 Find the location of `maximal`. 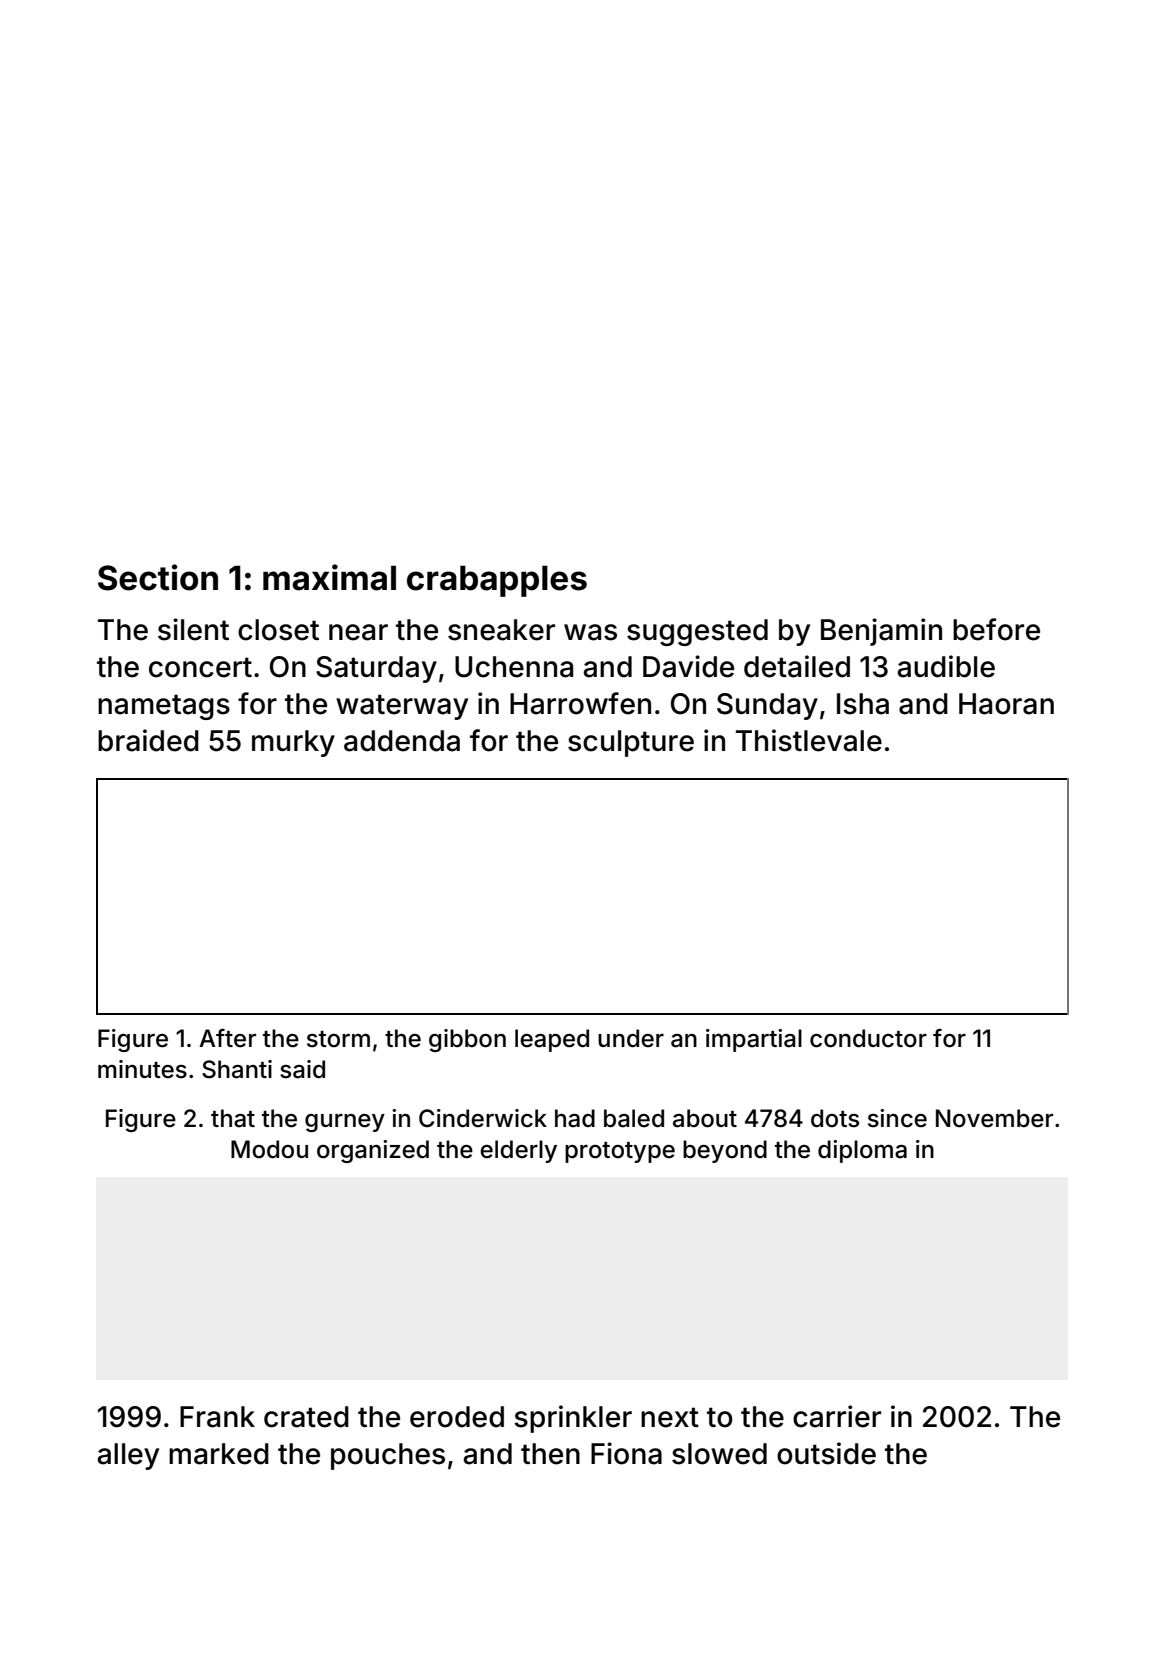

maximal is located at coordinates (329, 577).
